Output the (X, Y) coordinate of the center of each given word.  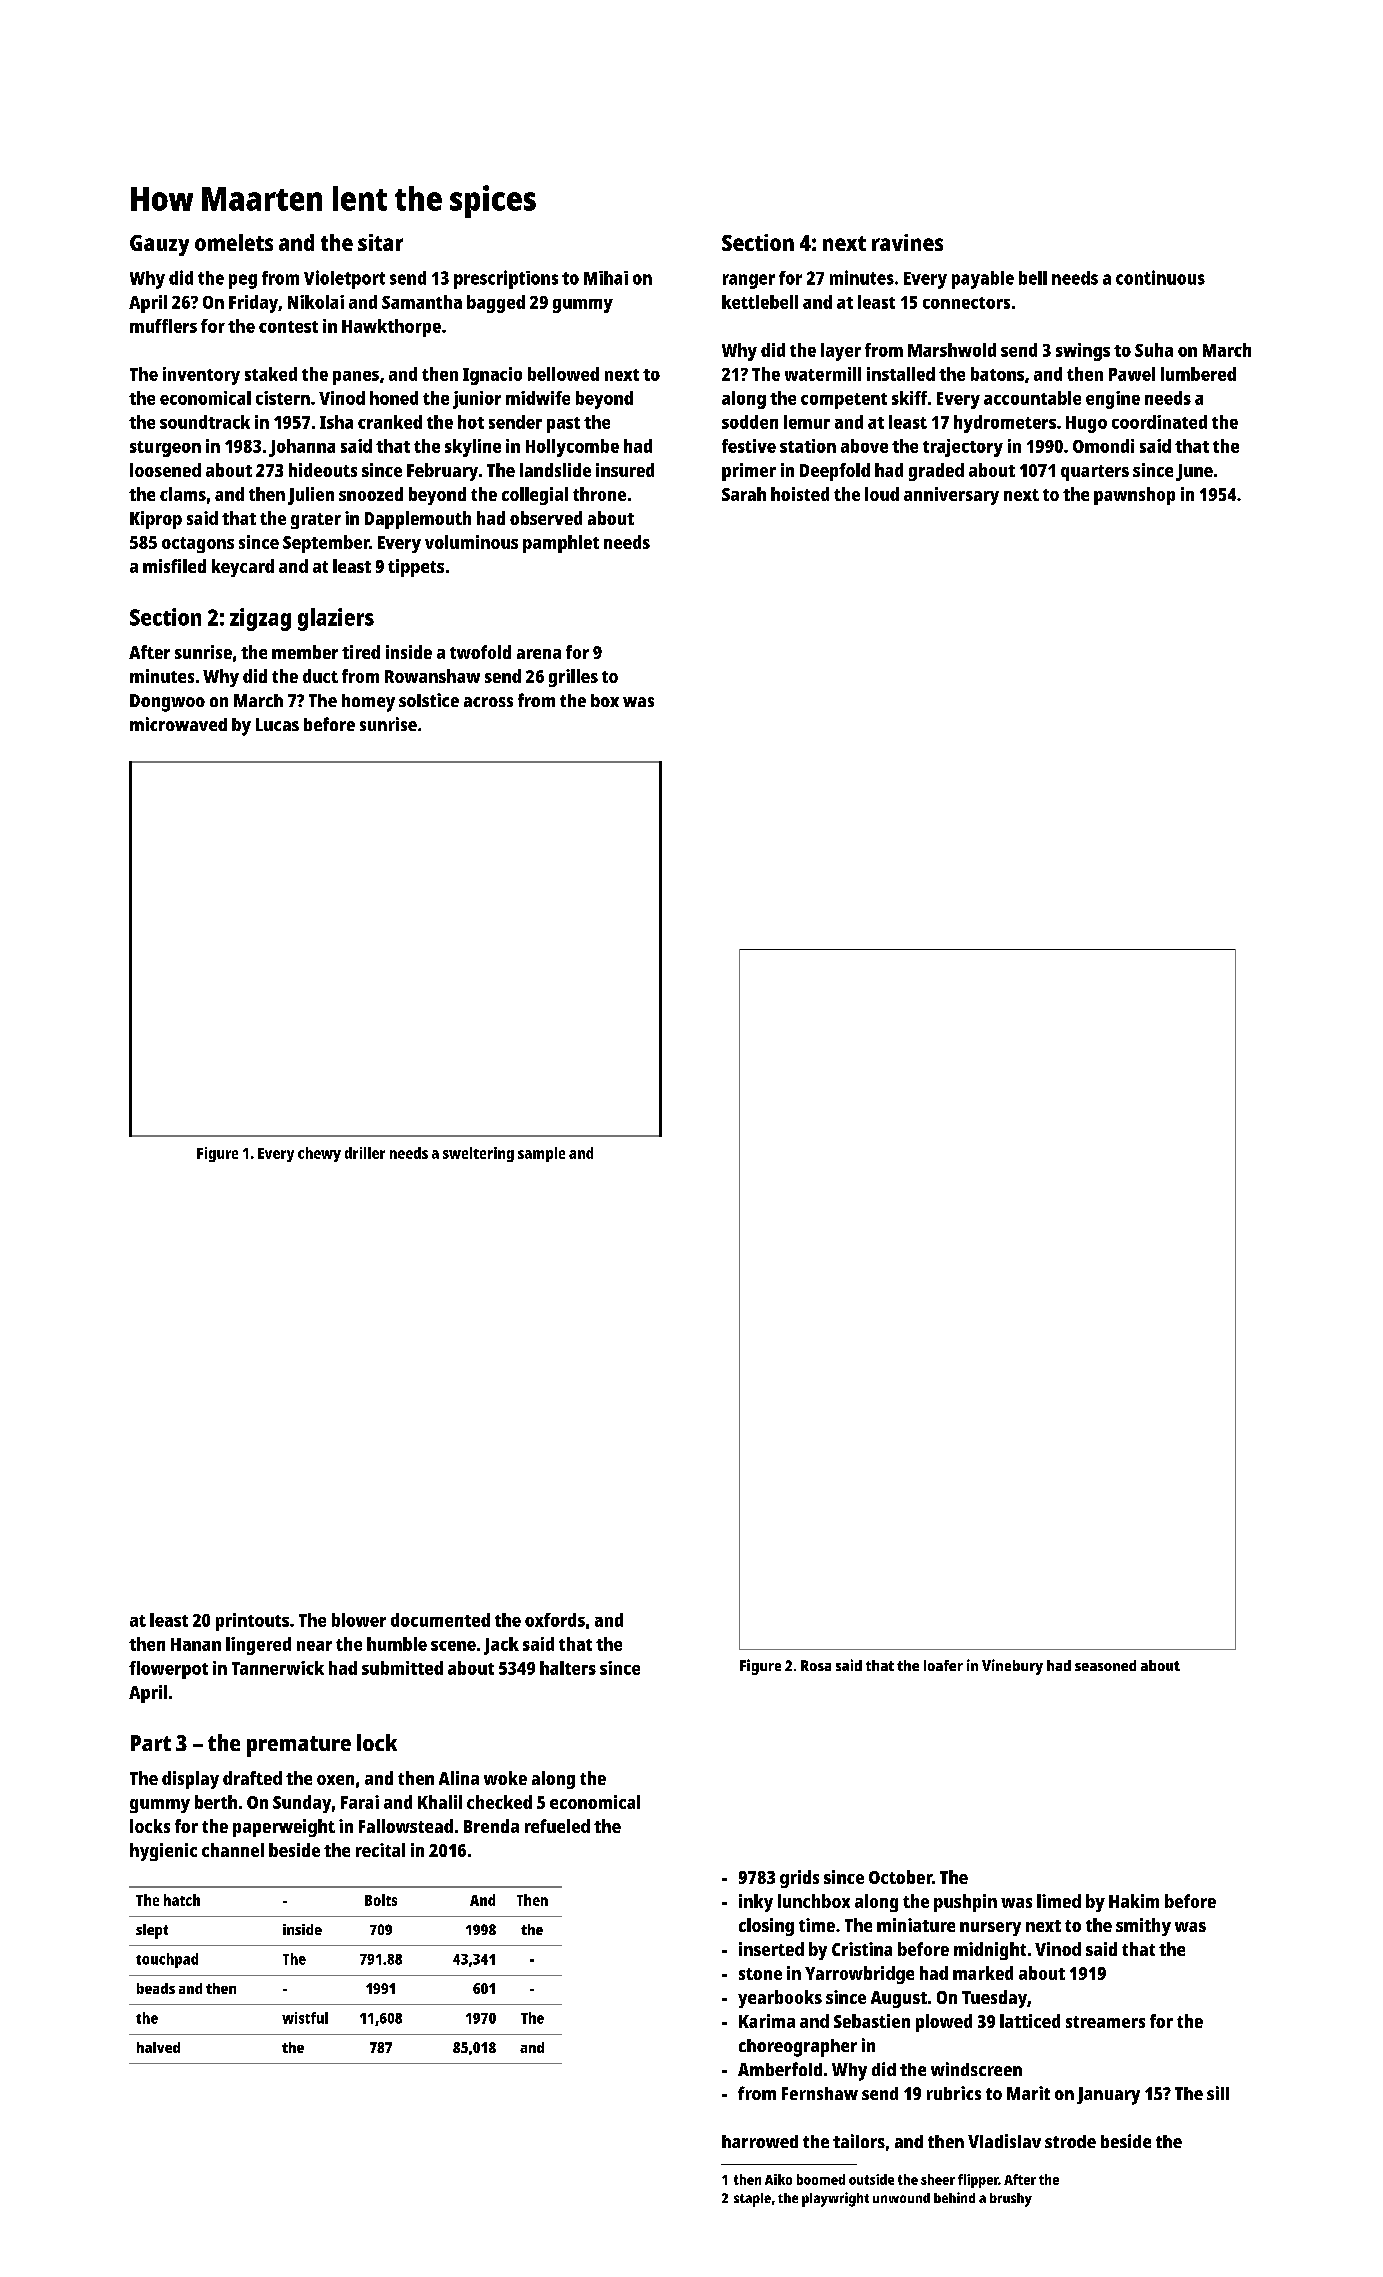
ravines (907, 242)
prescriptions (506, 279)
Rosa (816, 1665)
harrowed (760, 2141)
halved (158, 2047)
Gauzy (159, 245)
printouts (252, 1622)
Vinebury (1012, 1667)
